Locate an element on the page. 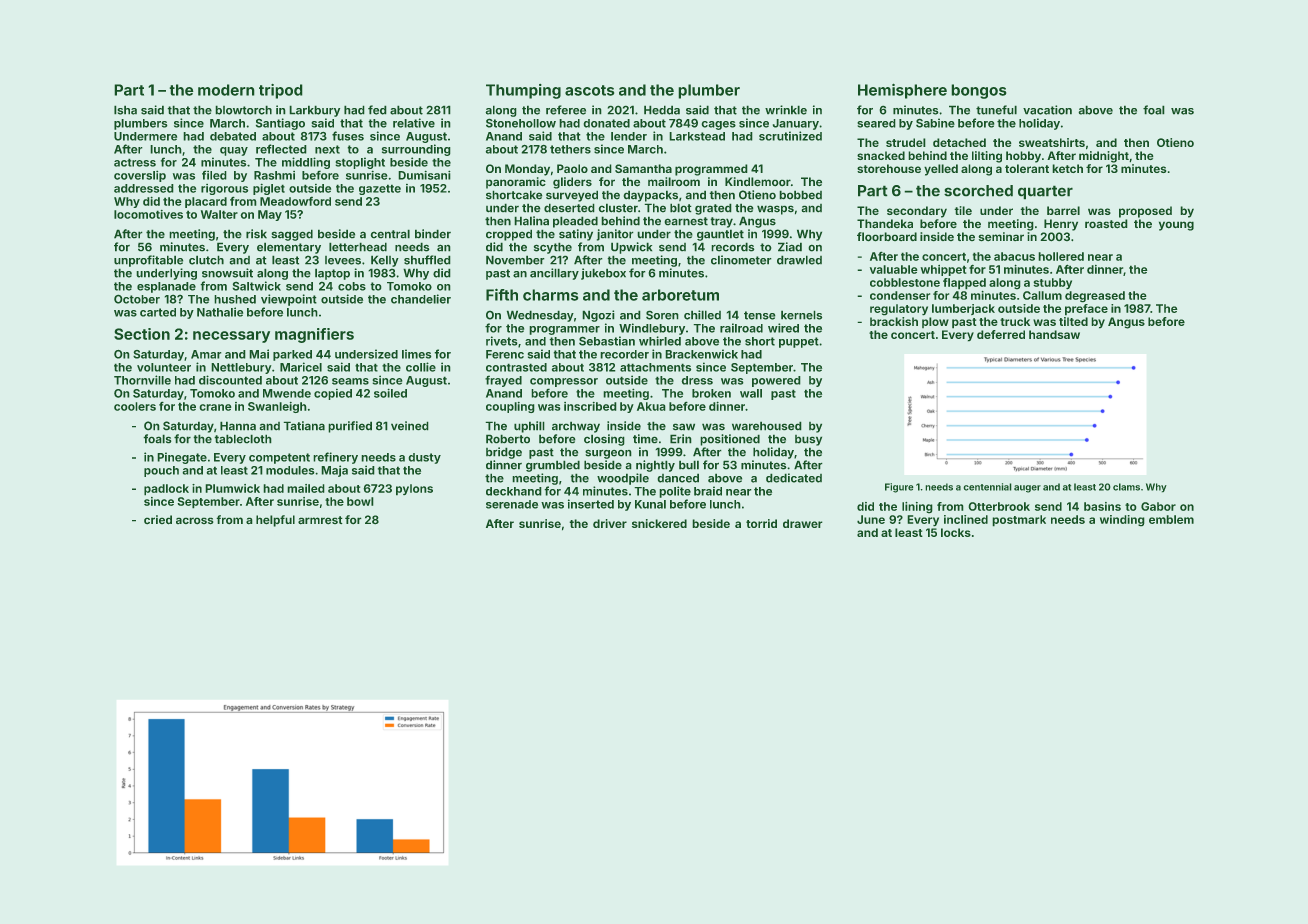 Image resolution: width=1308 pixels, height=924 pixels. scythe is located at coordinates (553, 248).
